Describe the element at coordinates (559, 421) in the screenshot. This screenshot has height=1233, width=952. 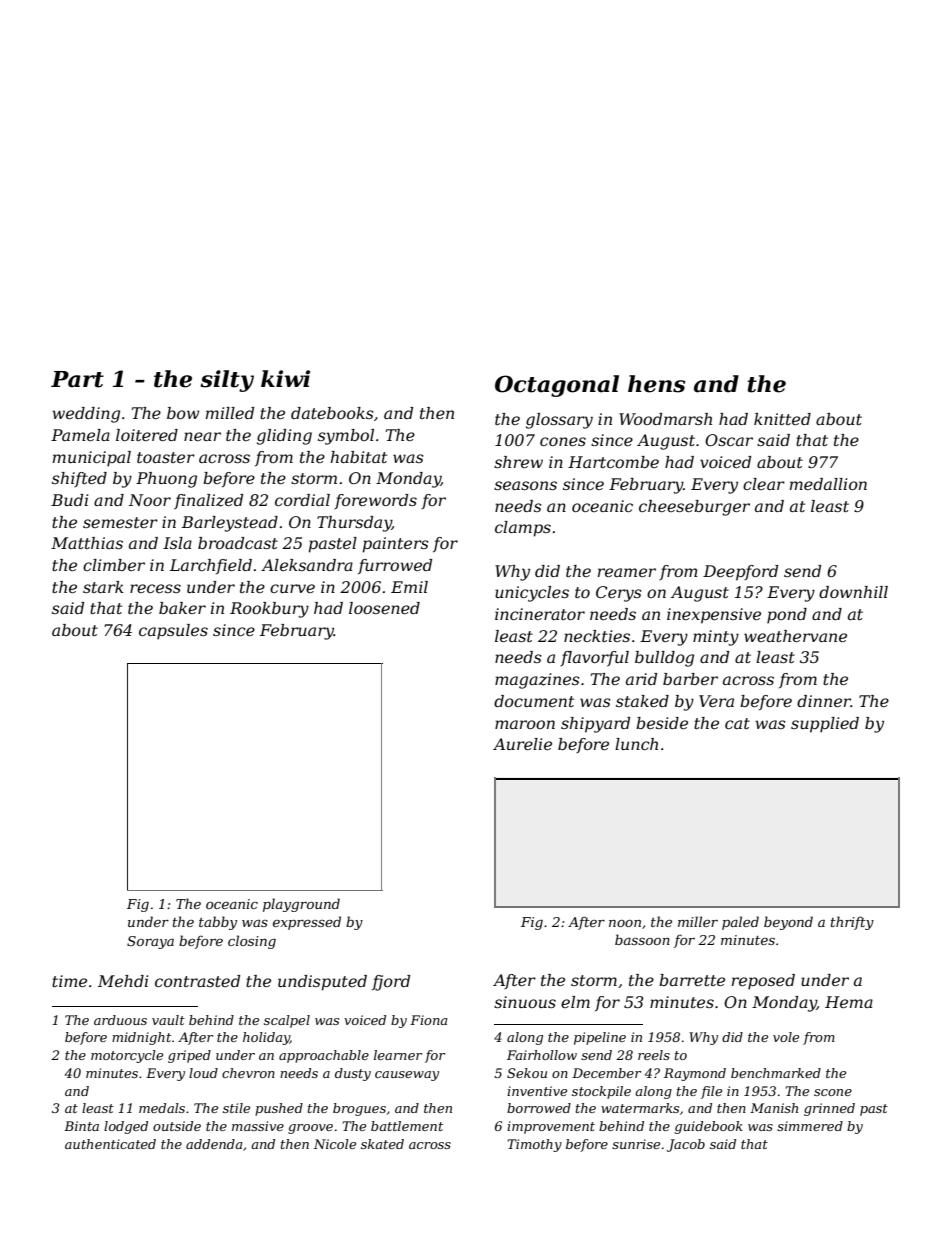
I see `glossary` at that location.
